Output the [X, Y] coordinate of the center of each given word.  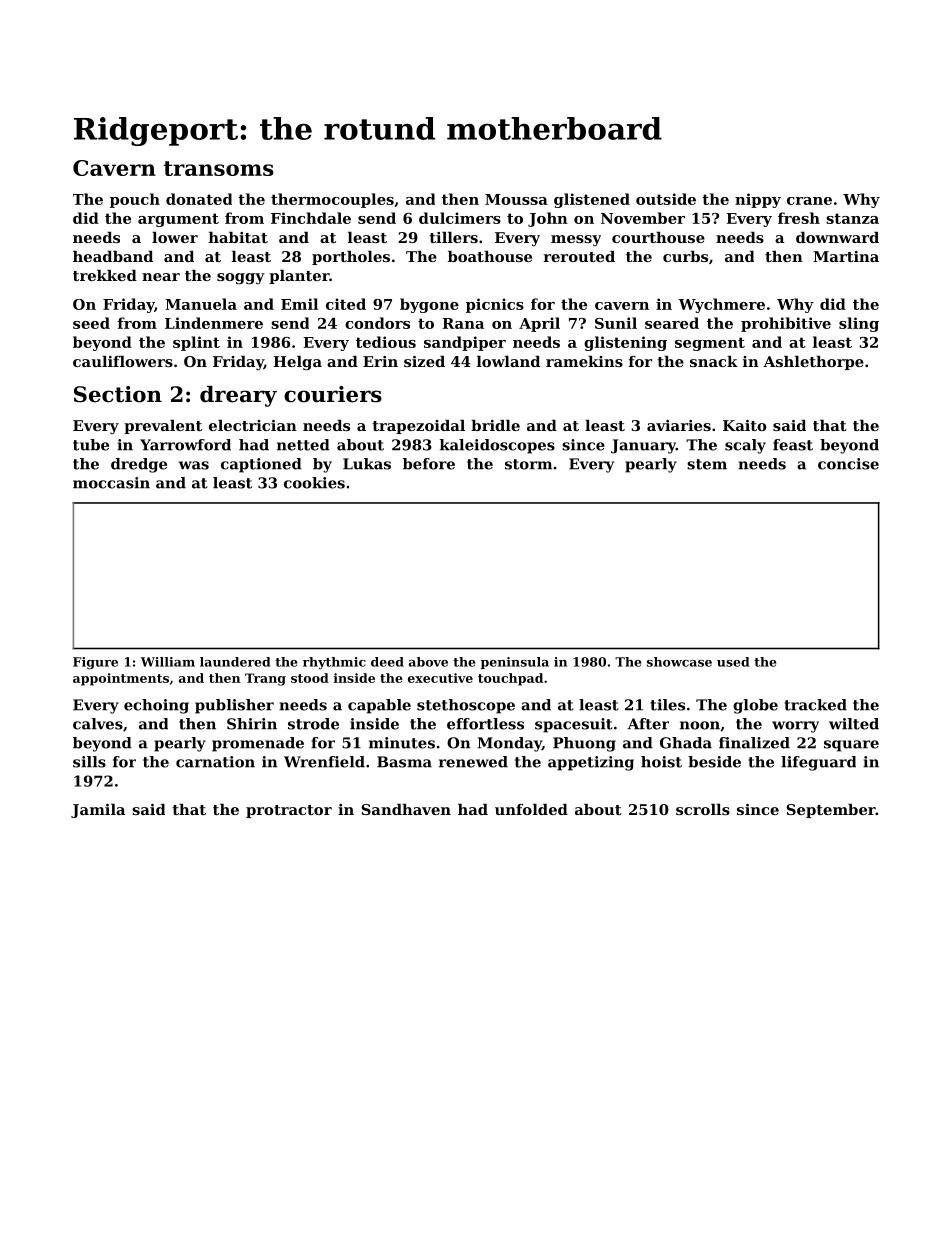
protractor [289, 811]
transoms [219, 168]
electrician [253, 425]
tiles [667, 705]
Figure [95, 663]
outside [666, 199]
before [429, 464]
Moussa [516, 199]
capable [379, 706]
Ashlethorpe [813, 363]
